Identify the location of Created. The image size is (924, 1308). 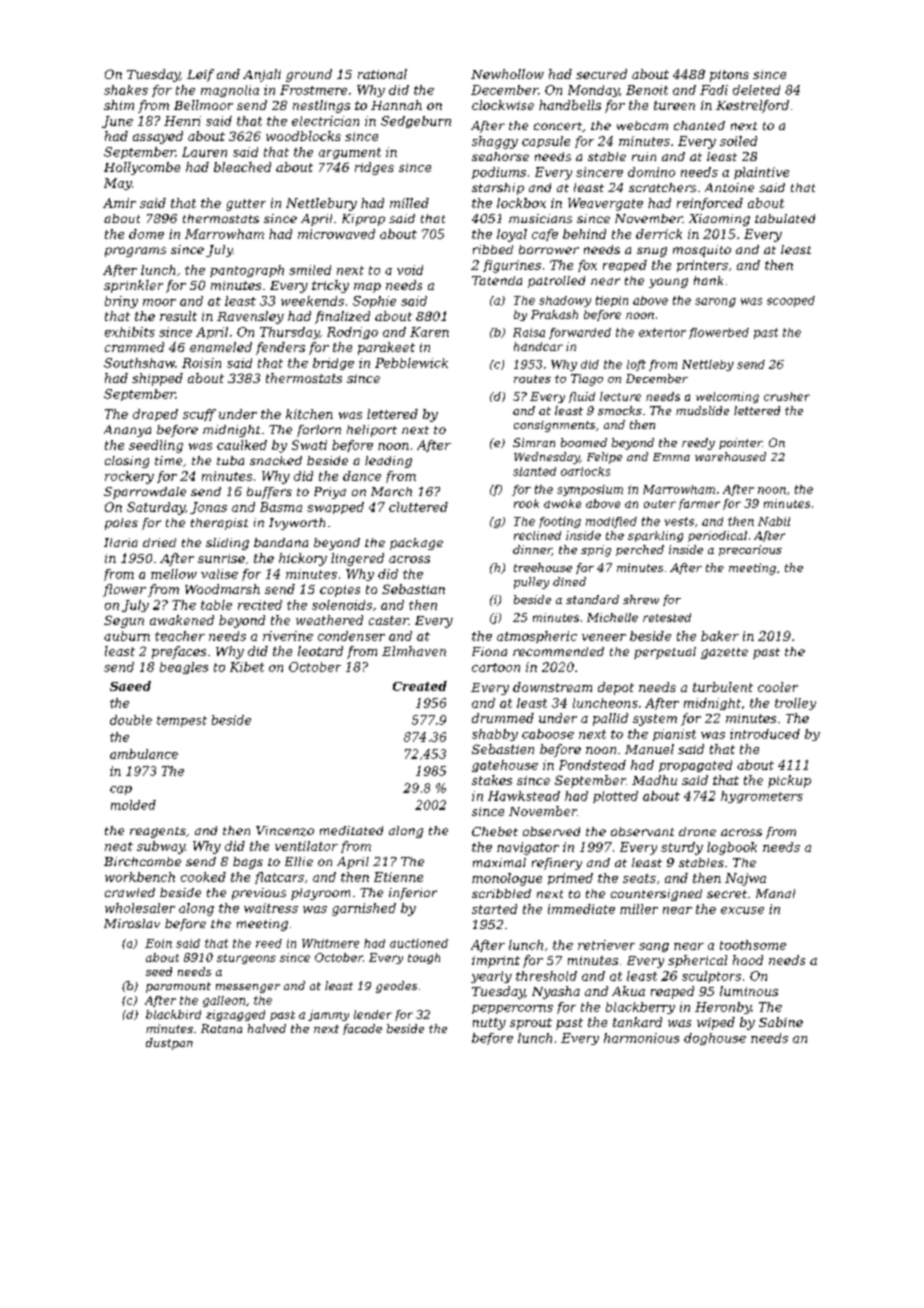
(420, 686).
